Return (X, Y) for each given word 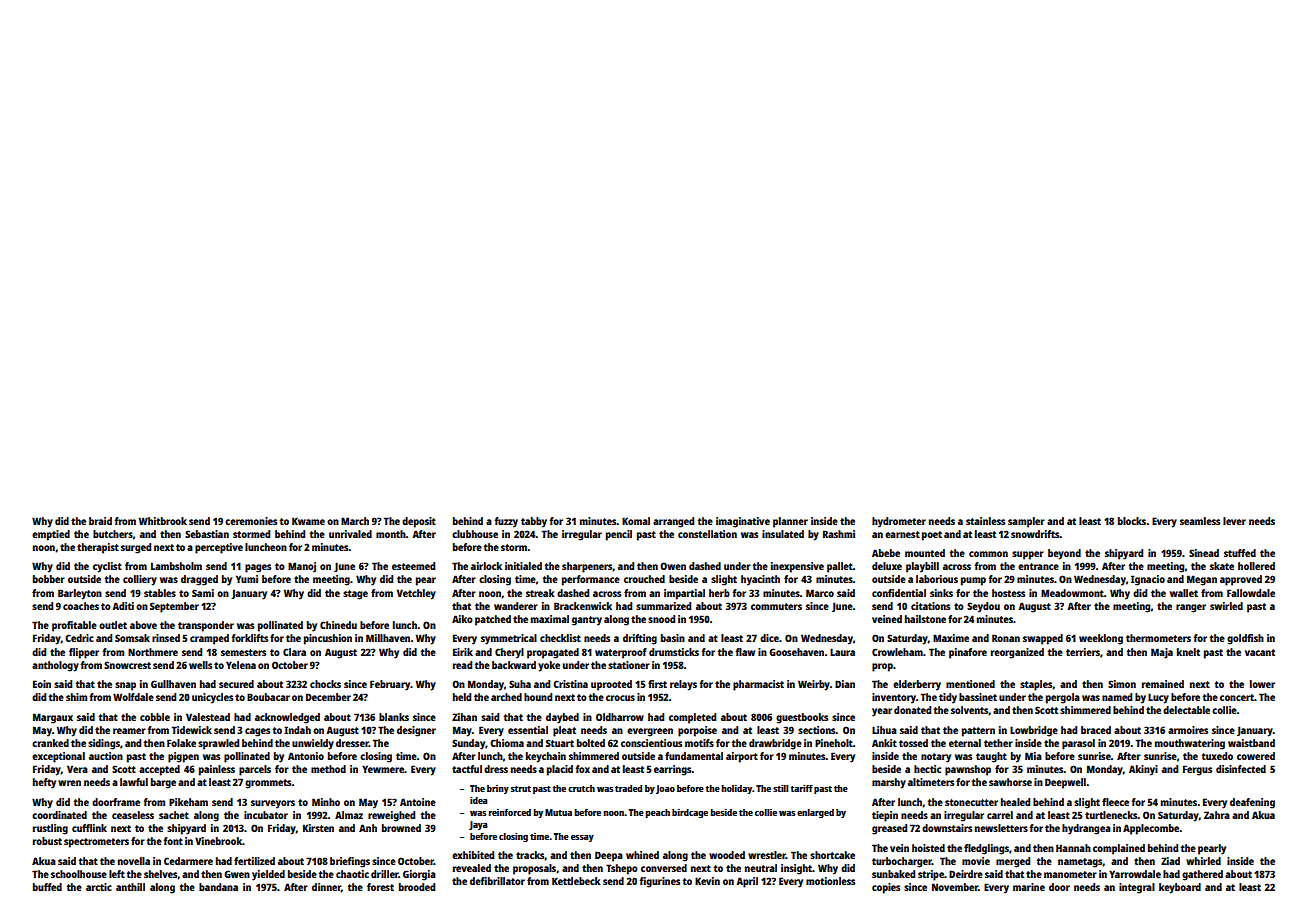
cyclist (107, 567)
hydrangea (1086, 829)
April (747, 882)
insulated (783, 534)
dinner (326, 887)
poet (932, 536)
